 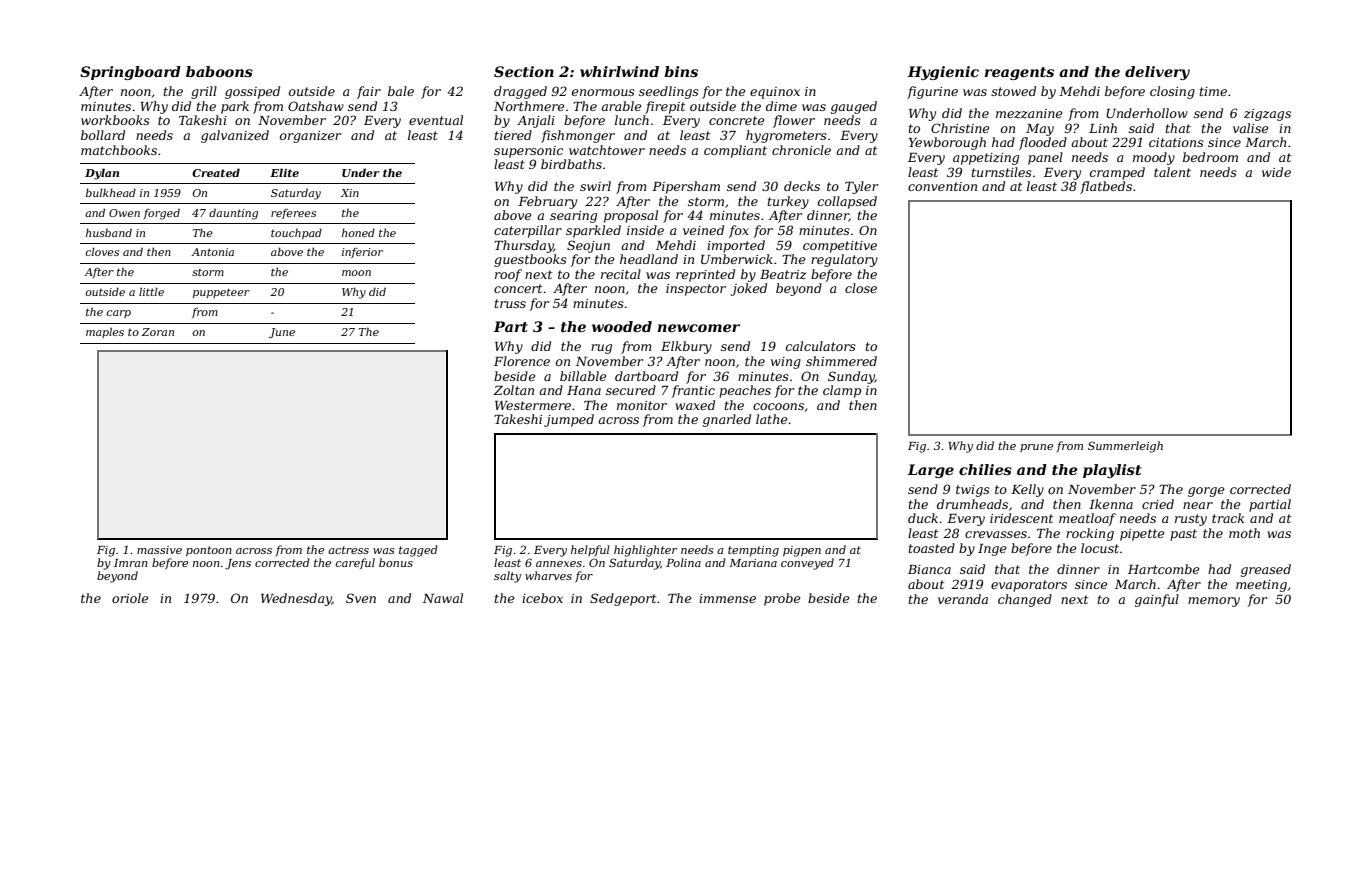 I want to click on whirlwind, so click(x=619, y=71).
